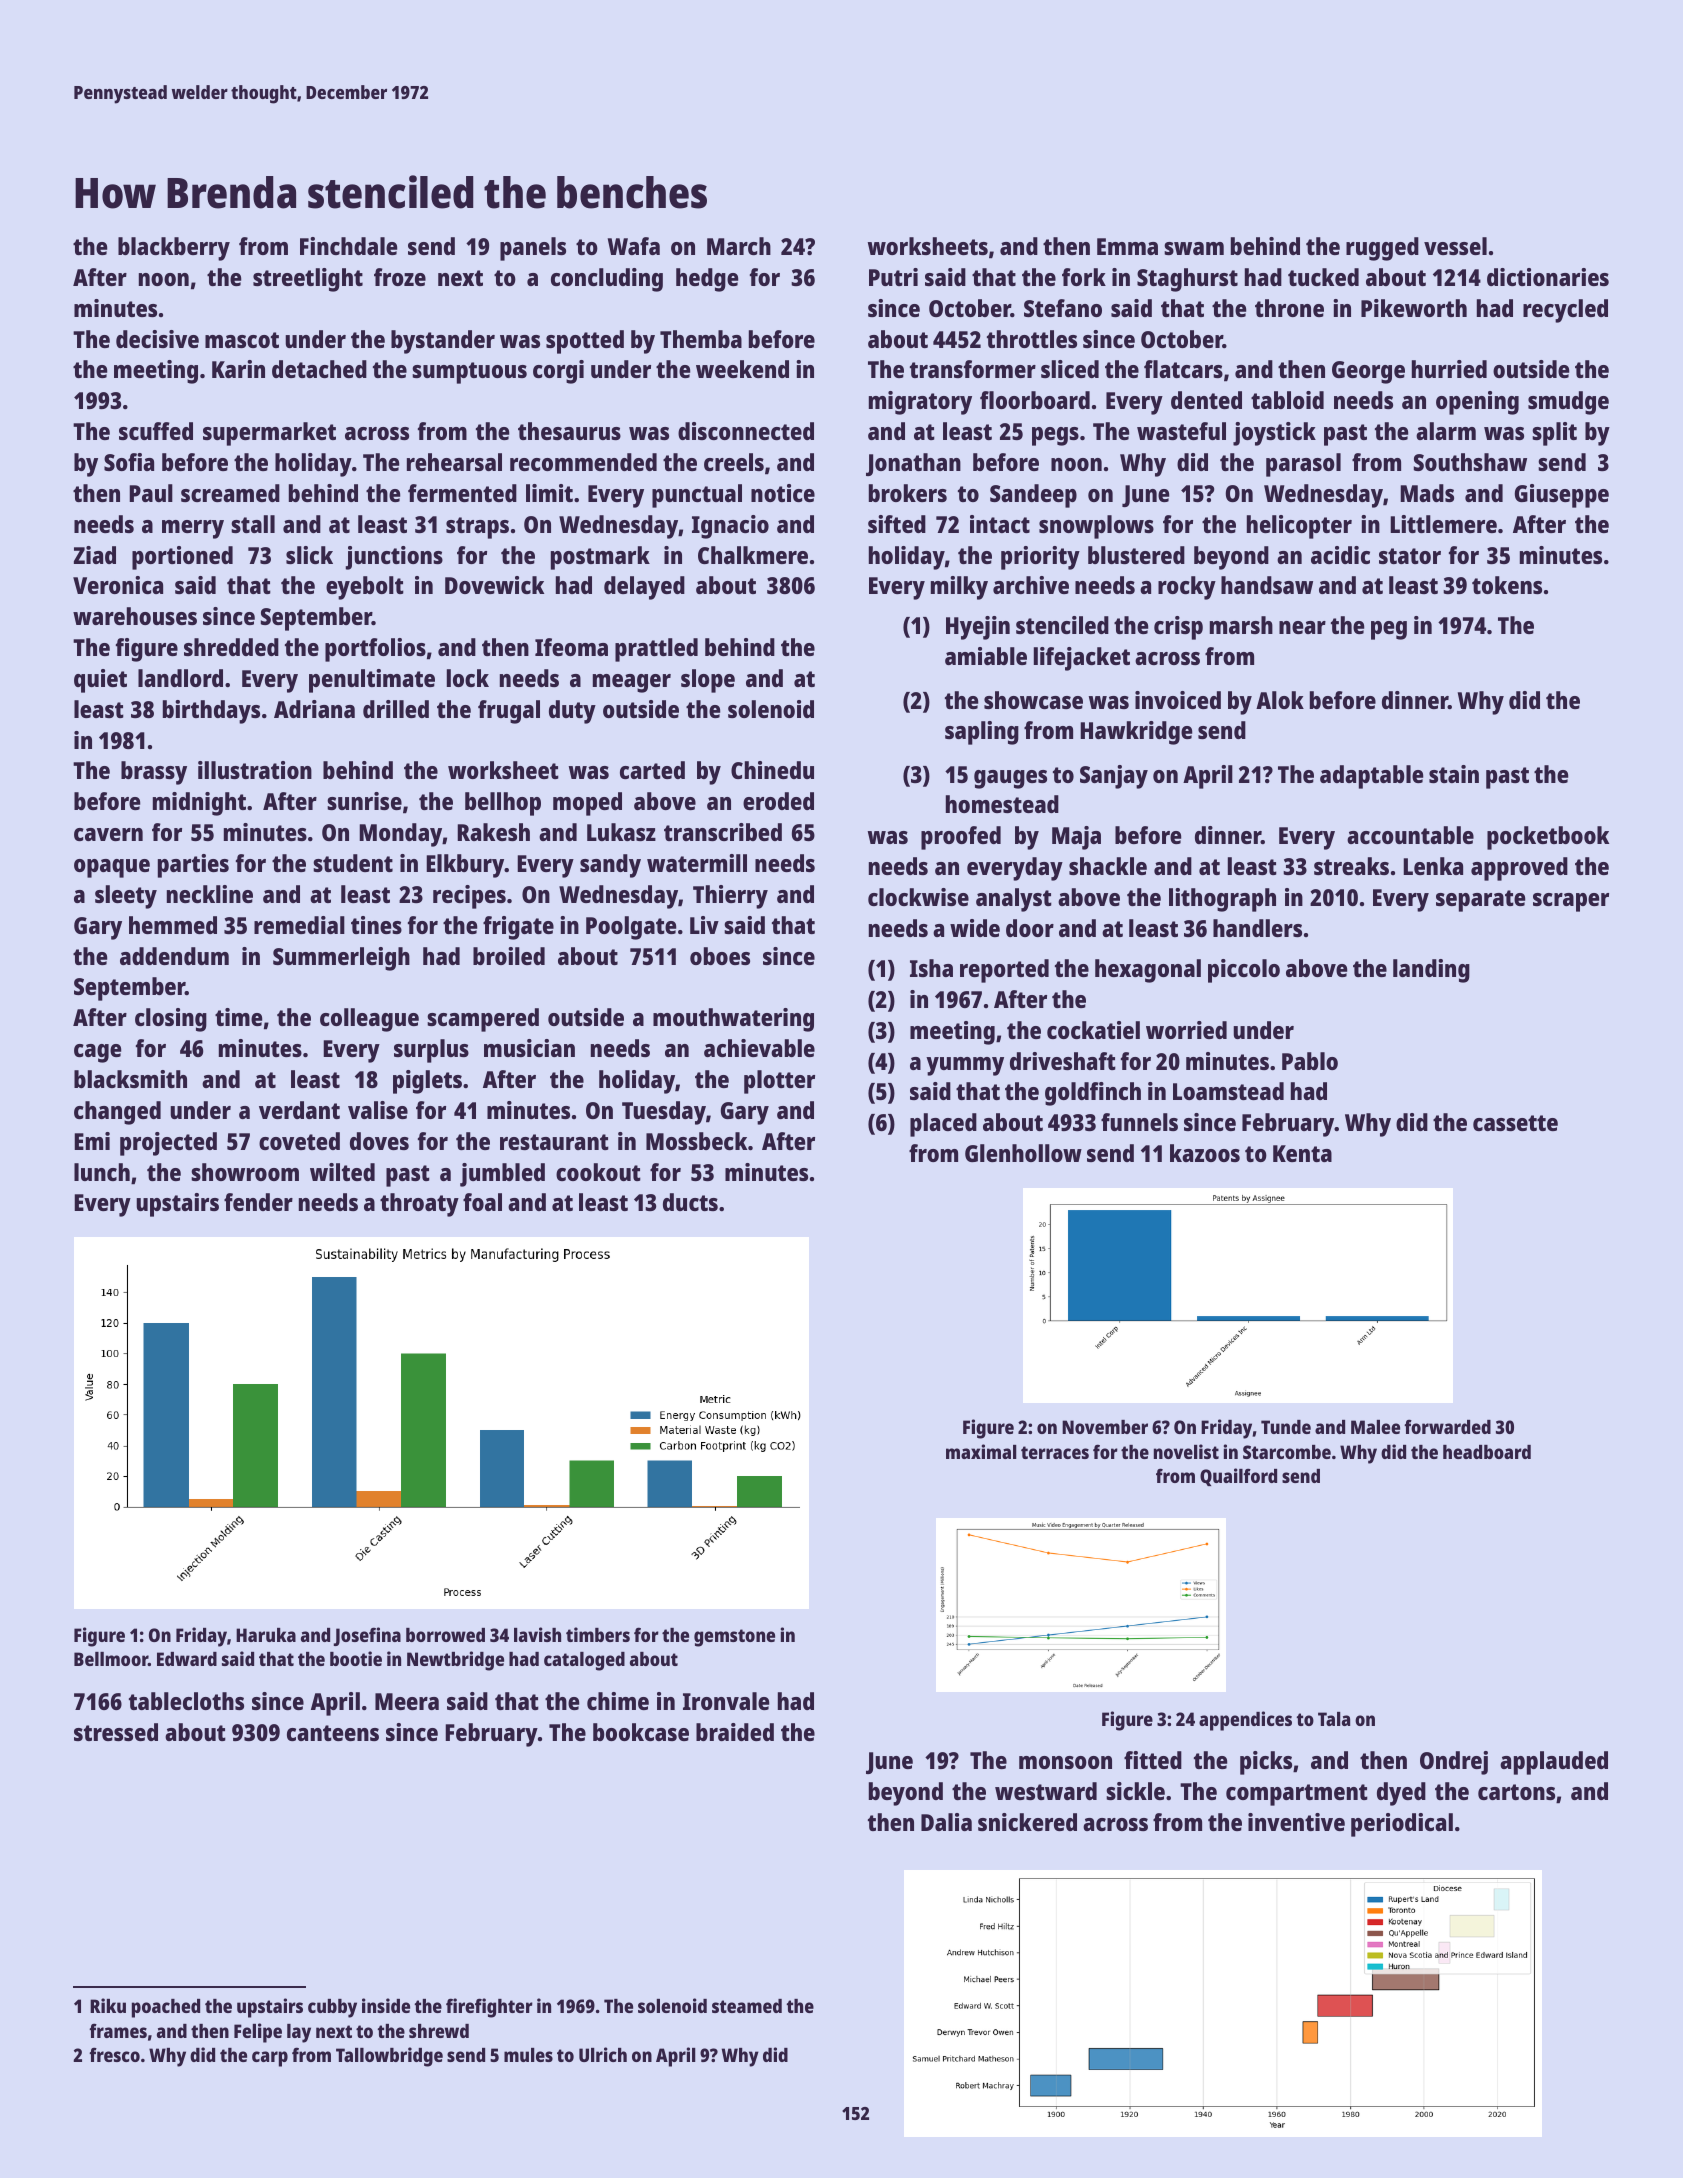 The height and width of the screenshot is (2178, 1683). What do you see at coordinates (1310, 1061) in the screenshot?
I see `Pablo` at bounding box center [1310, 1061].
